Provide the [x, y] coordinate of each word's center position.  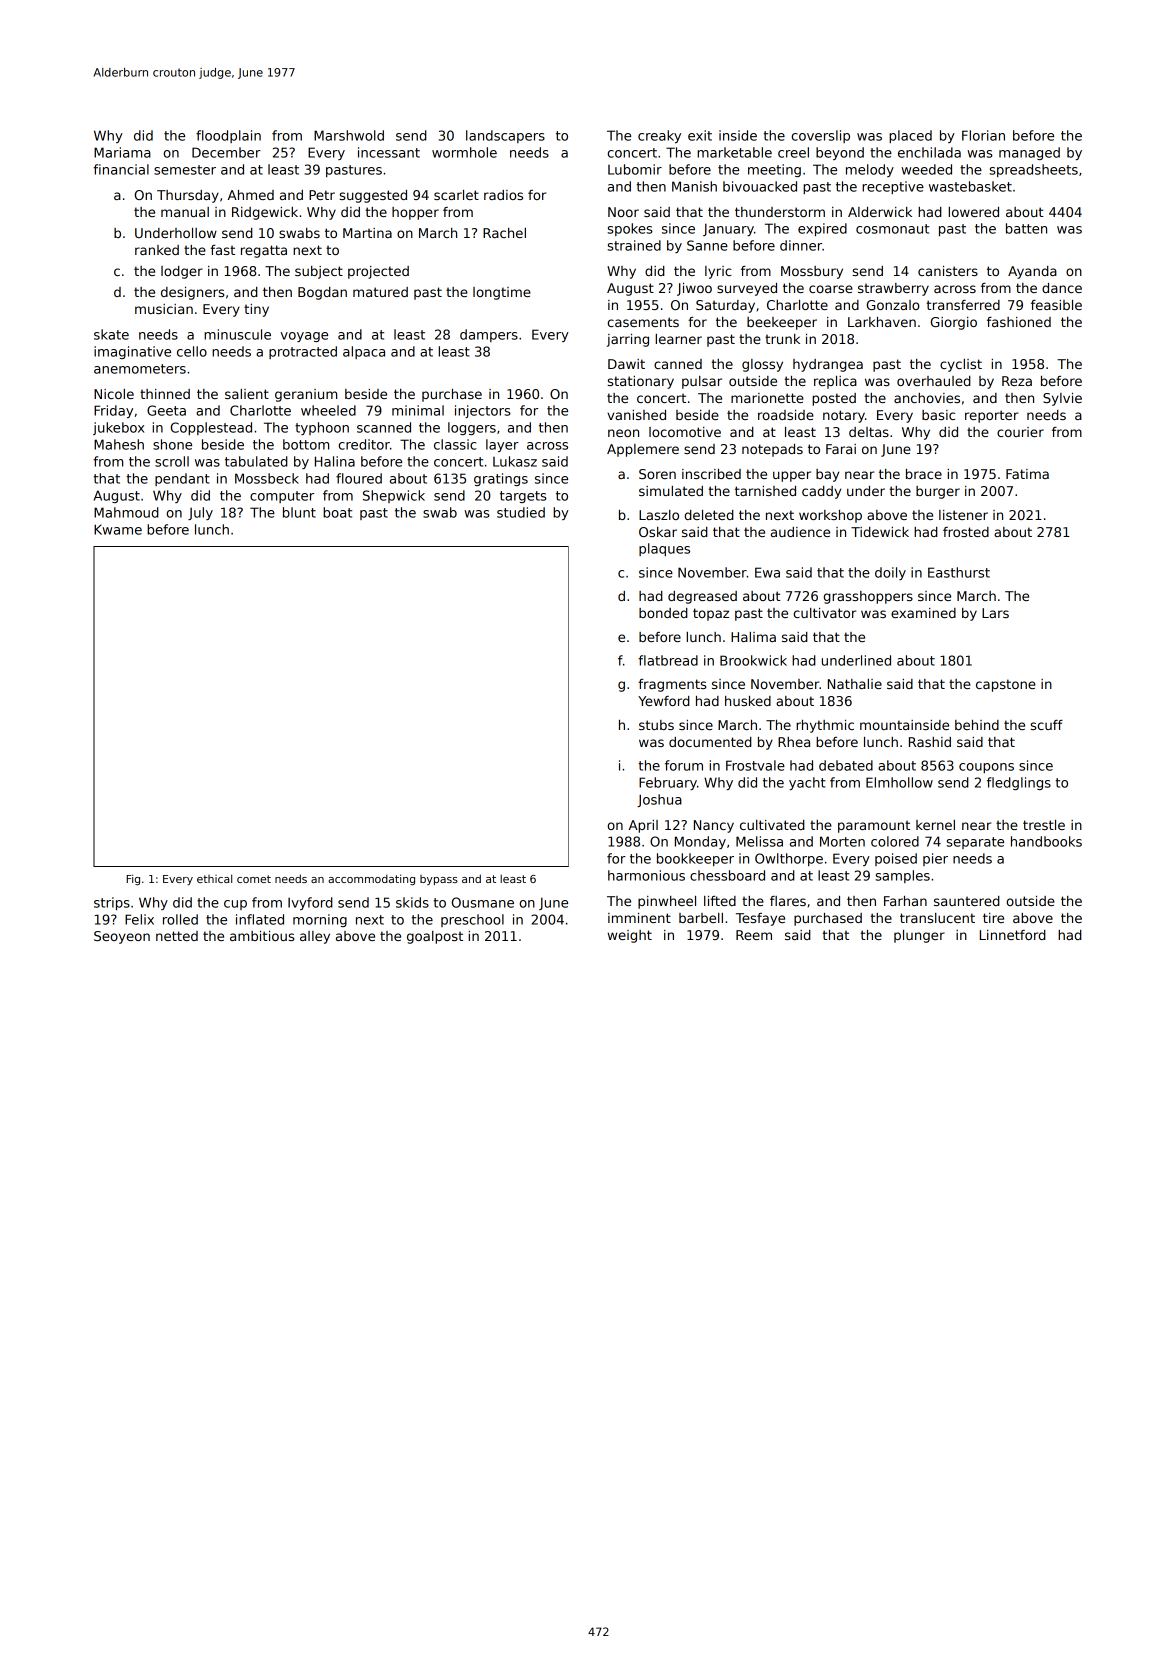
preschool [472, 920]
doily [890, 573]
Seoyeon [122, 937]
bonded [663, 613]
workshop [830, 516]
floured [359, 478]
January [728, 229]
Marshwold [349, 135]
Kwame [118, 529]
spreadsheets [1033, 170]
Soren [657, 474]
